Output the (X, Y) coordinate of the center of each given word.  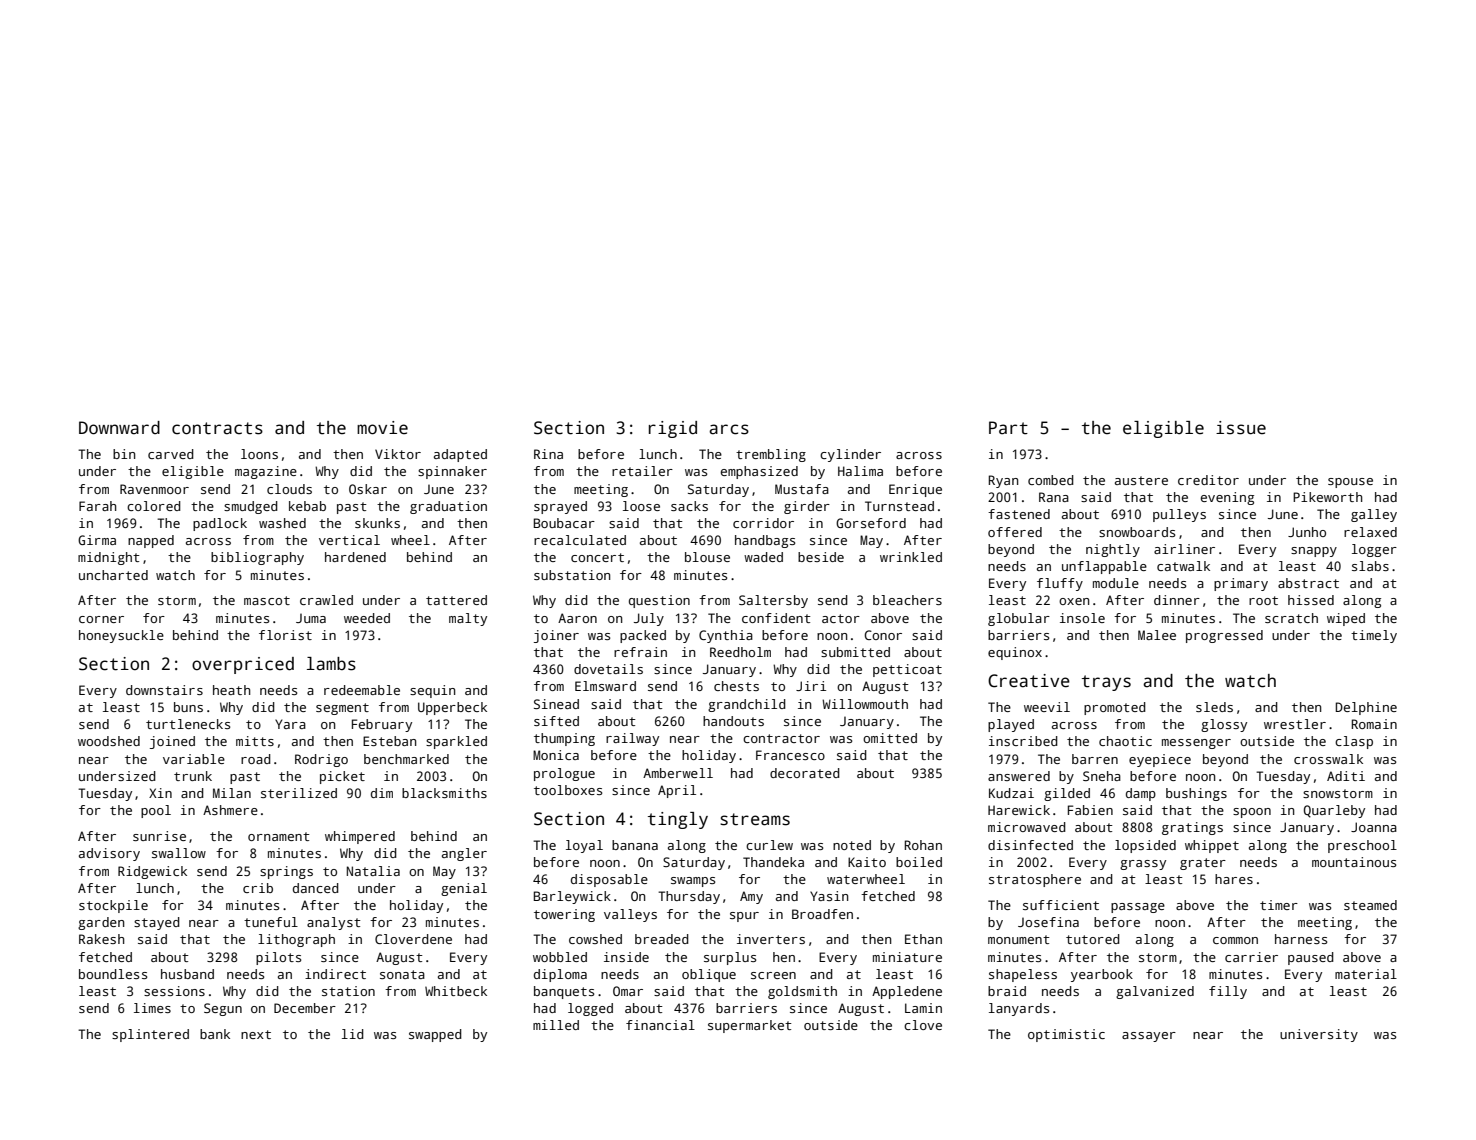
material (1366, 974)
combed (1051, 480)
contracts (217, 428)
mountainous (1354, 862)
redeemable (362, 690)
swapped (435, 1035)
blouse (707, 557)
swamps (693, 882)
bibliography (257, 558)
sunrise (159, 836)
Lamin (923, 1008)
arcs (729, 429)
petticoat (907, 670)
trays (1106, 683)
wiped (1346, 619)
